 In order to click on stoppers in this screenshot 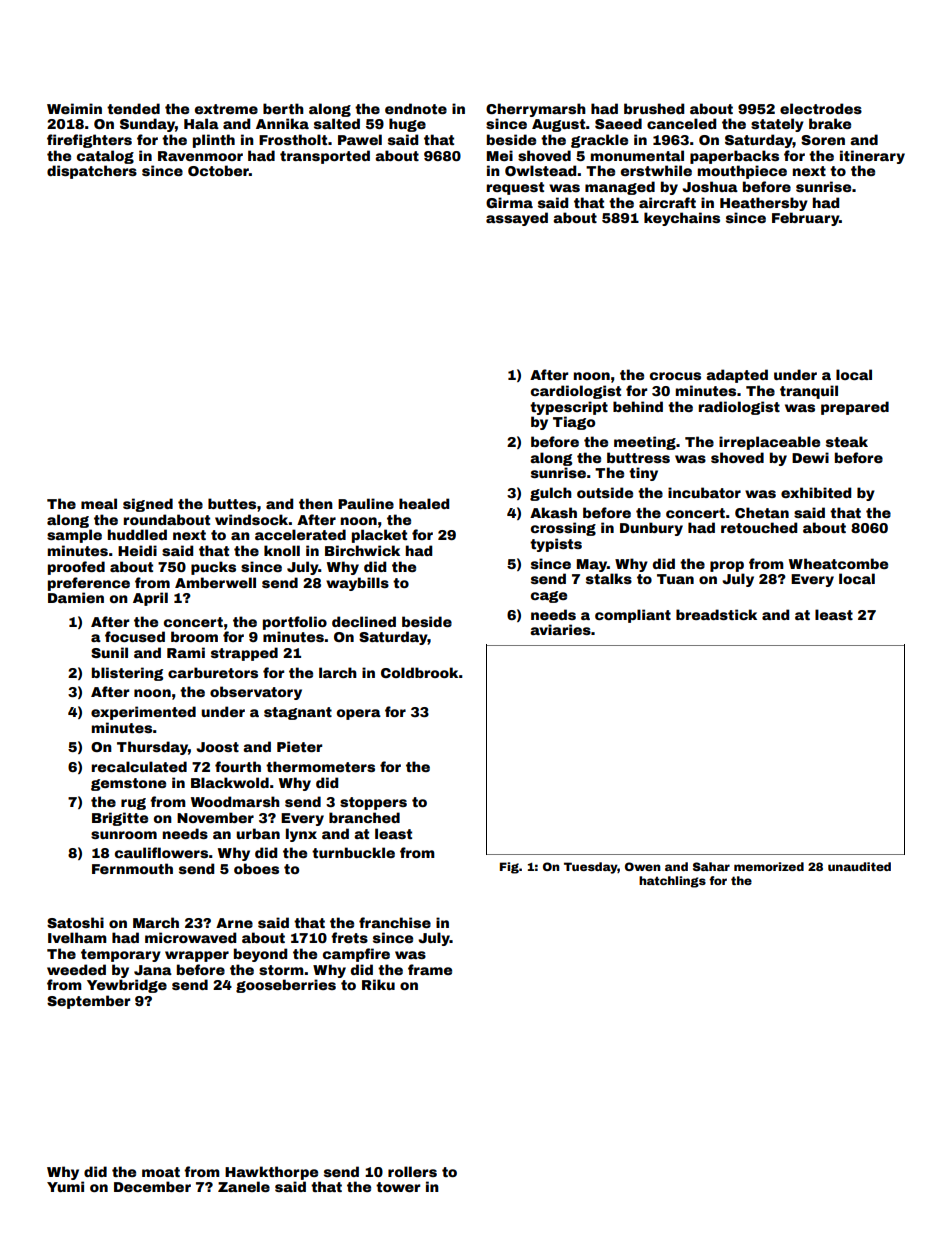, I will do `click(373, 803)`.
